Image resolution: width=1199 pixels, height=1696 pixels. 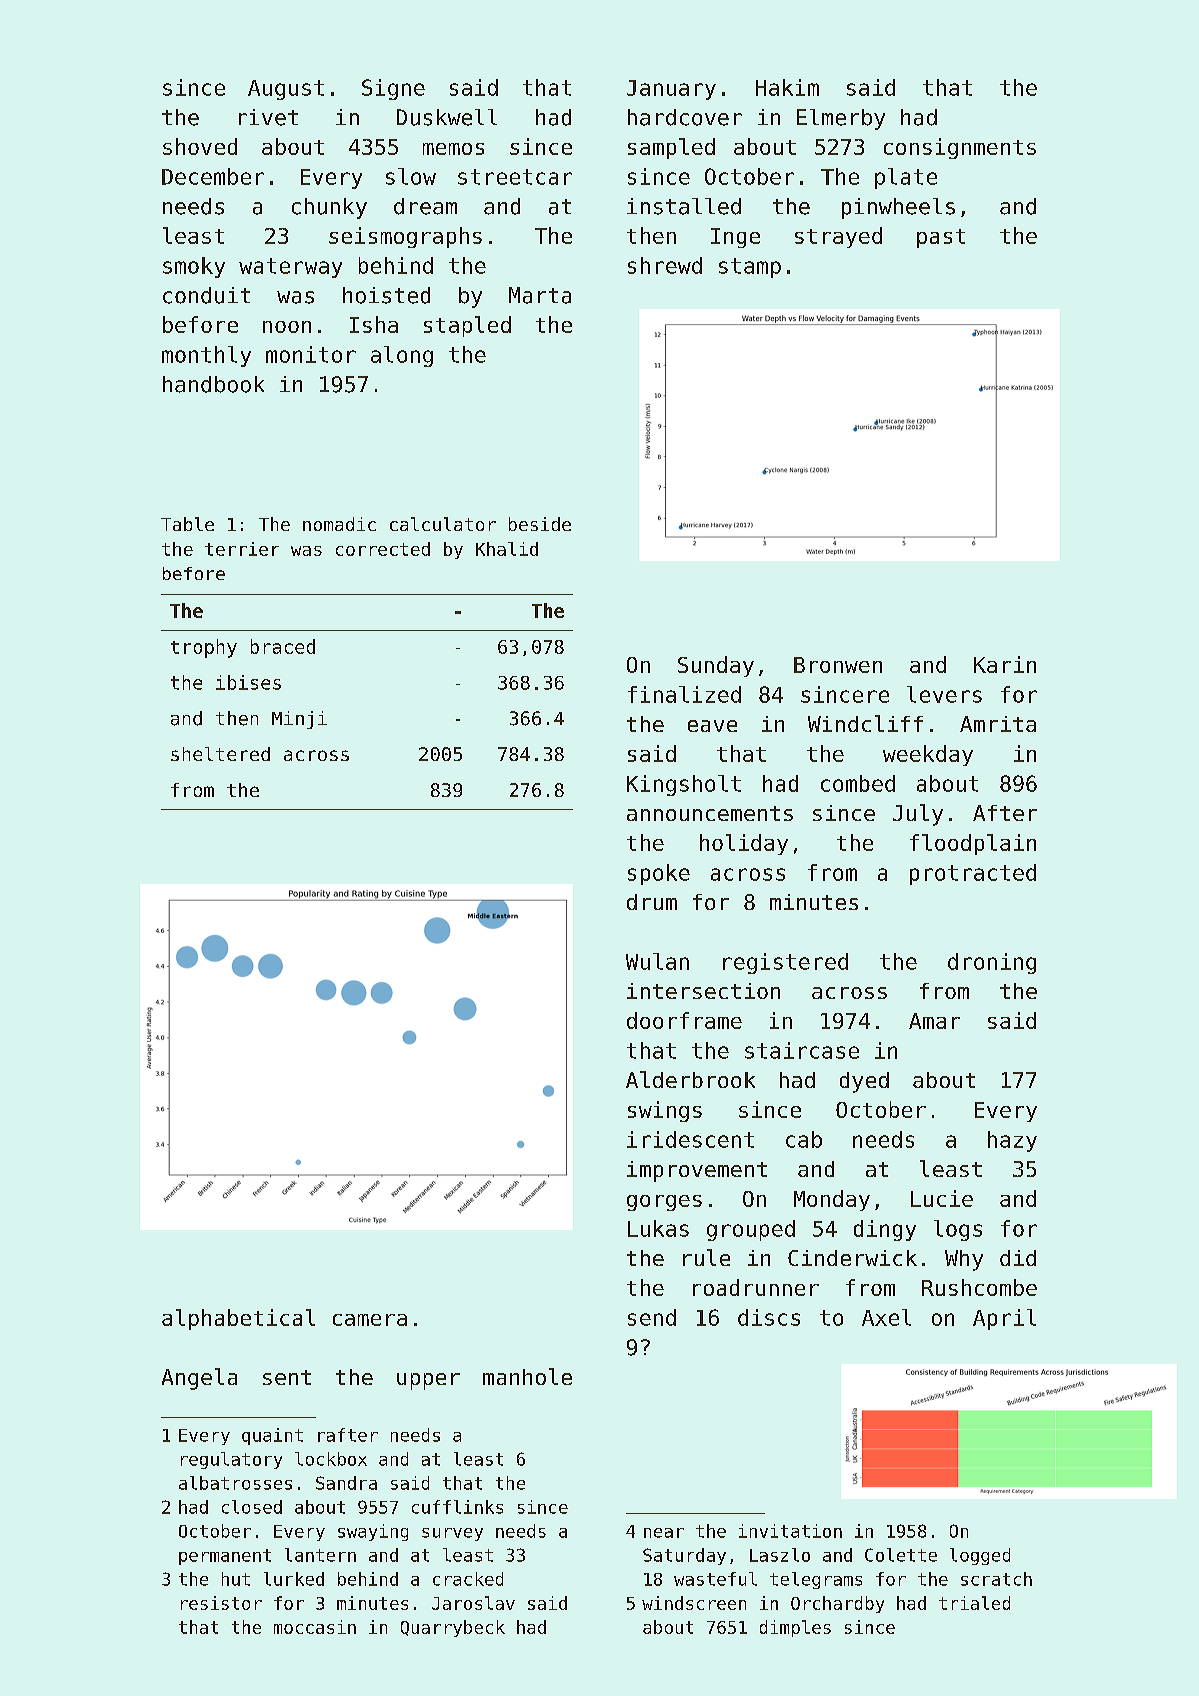 I want to click on trialed, so click(x=974, y=1603).
